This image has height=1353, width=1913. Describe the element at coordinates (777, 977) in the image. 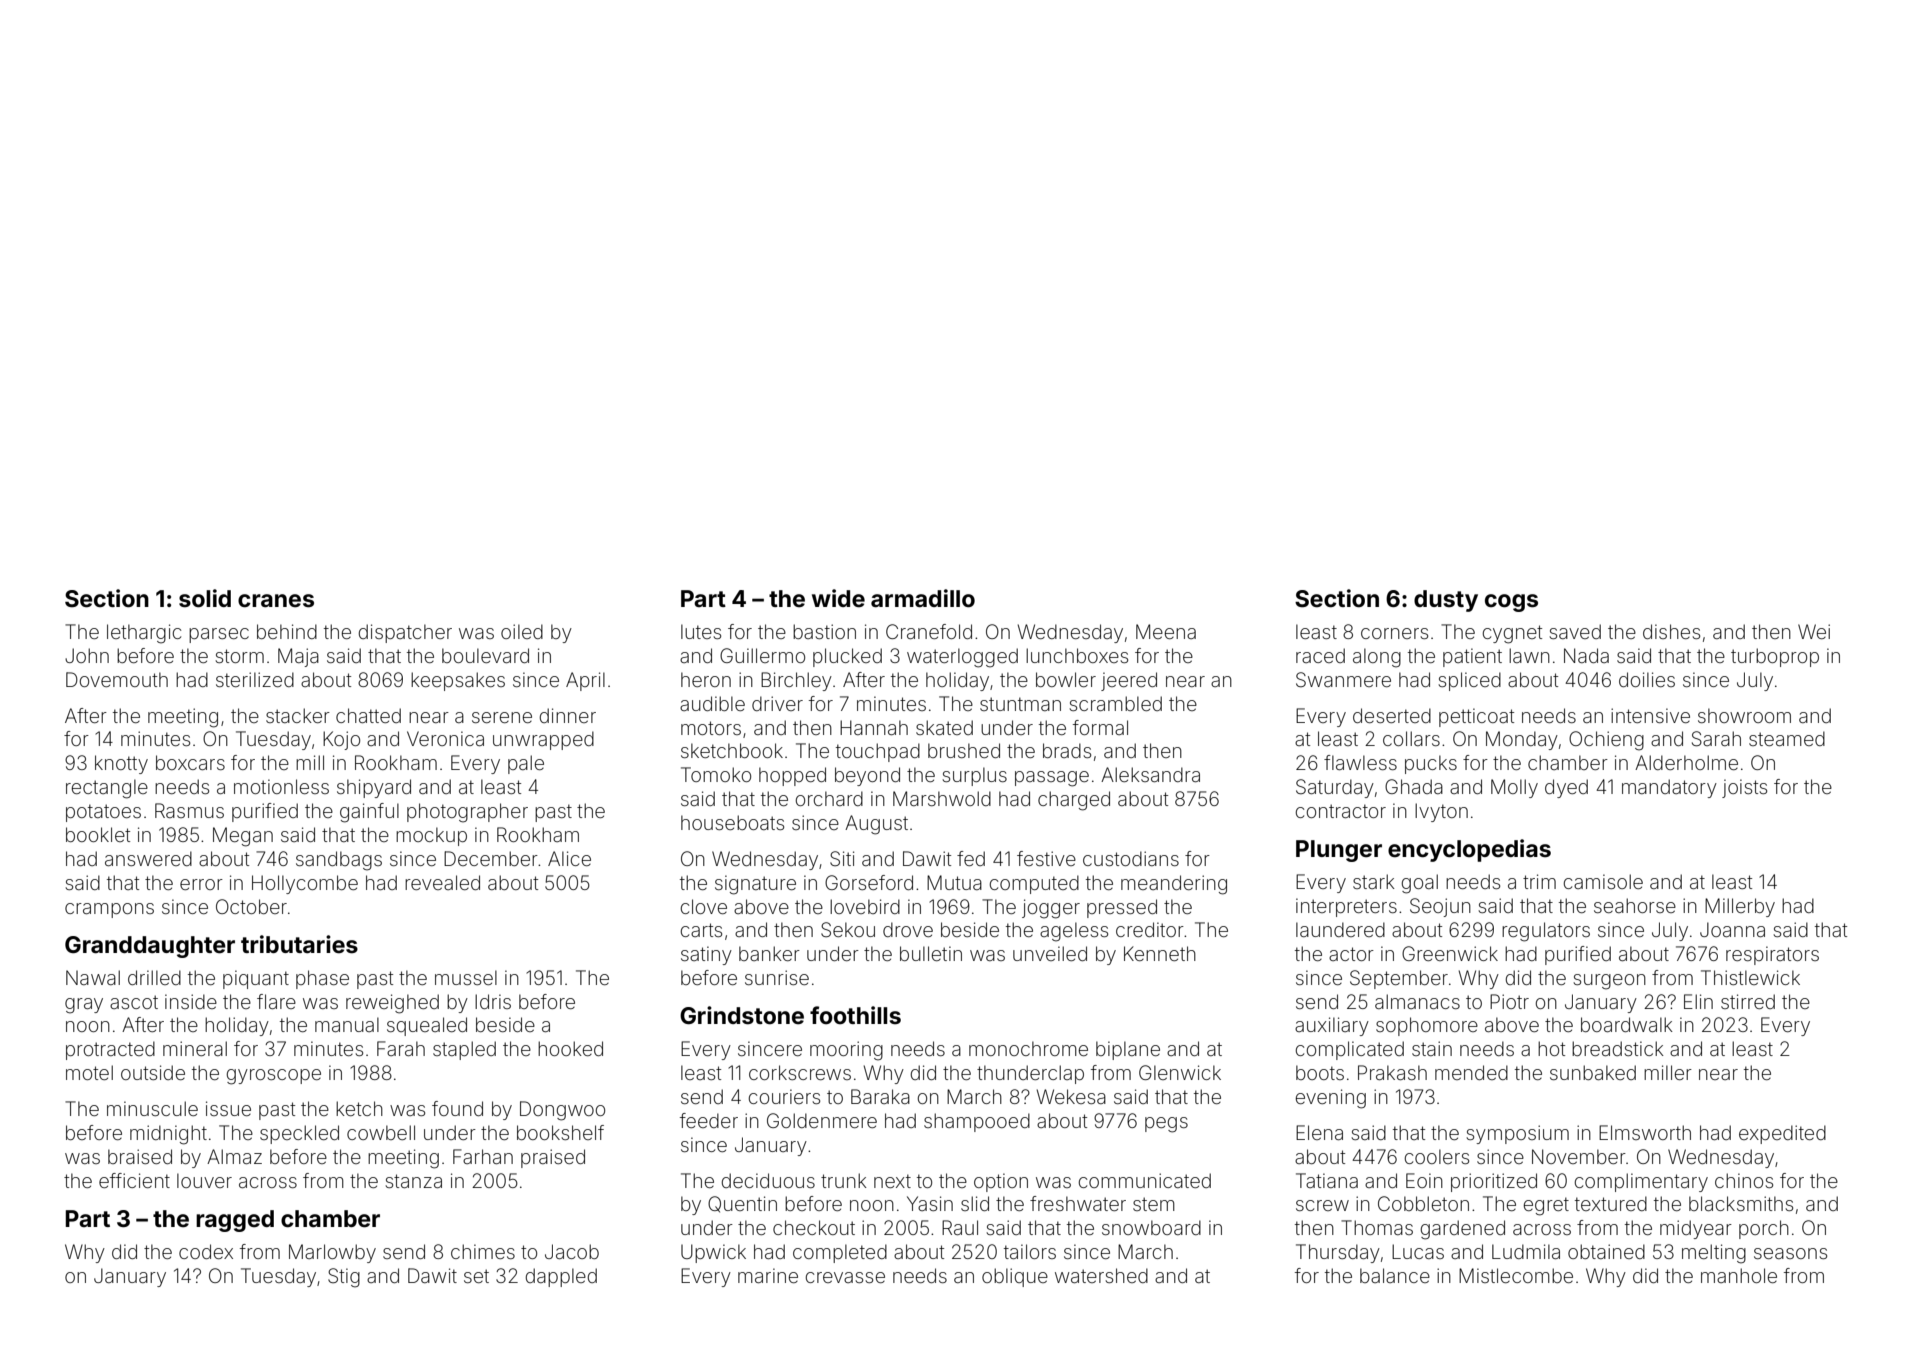

I see `sunrise` at that location.
